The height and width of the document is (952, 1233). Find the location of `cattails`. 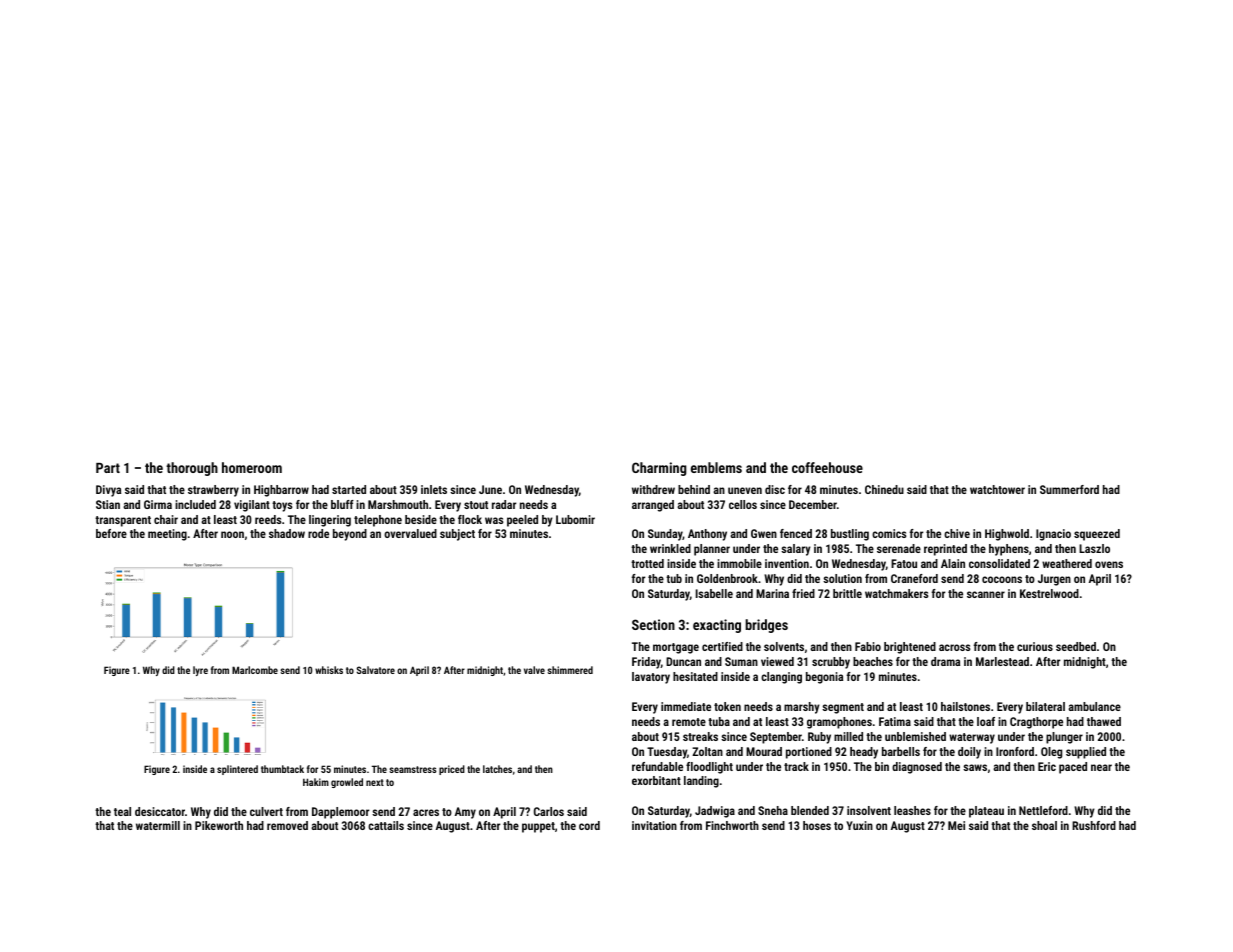

cattails is located at coordinates (386, 825).
